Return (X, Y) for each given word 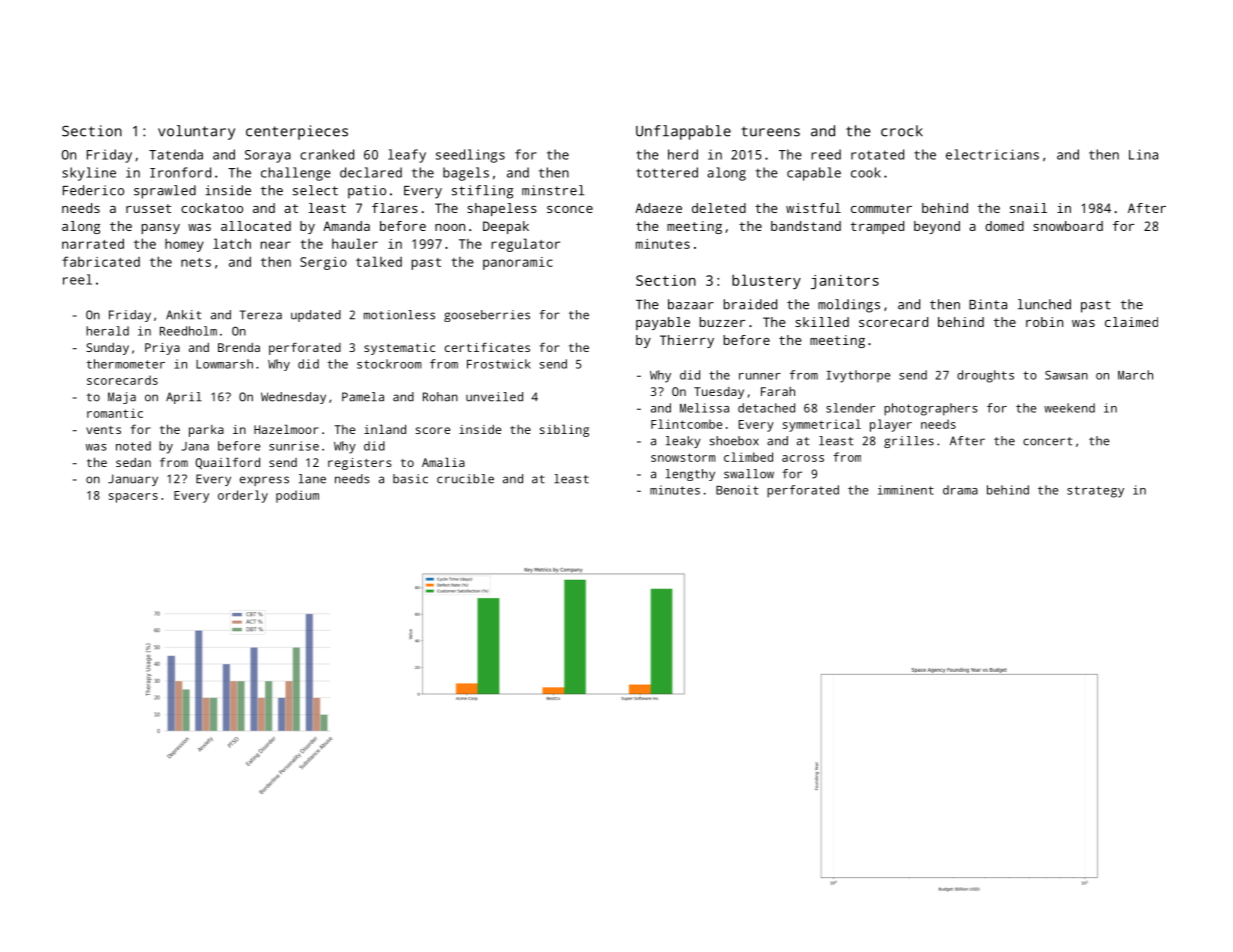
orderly (243, 496)
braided (750, 304)
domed (1004, 226)
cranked (327, 154)
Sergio (323, 263)
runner (760, 376)
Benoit (737, 490)
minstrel (553, 190)
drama (960, 490)
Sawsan (1066, 375)
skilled (822, 322)
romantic (115, 413)
